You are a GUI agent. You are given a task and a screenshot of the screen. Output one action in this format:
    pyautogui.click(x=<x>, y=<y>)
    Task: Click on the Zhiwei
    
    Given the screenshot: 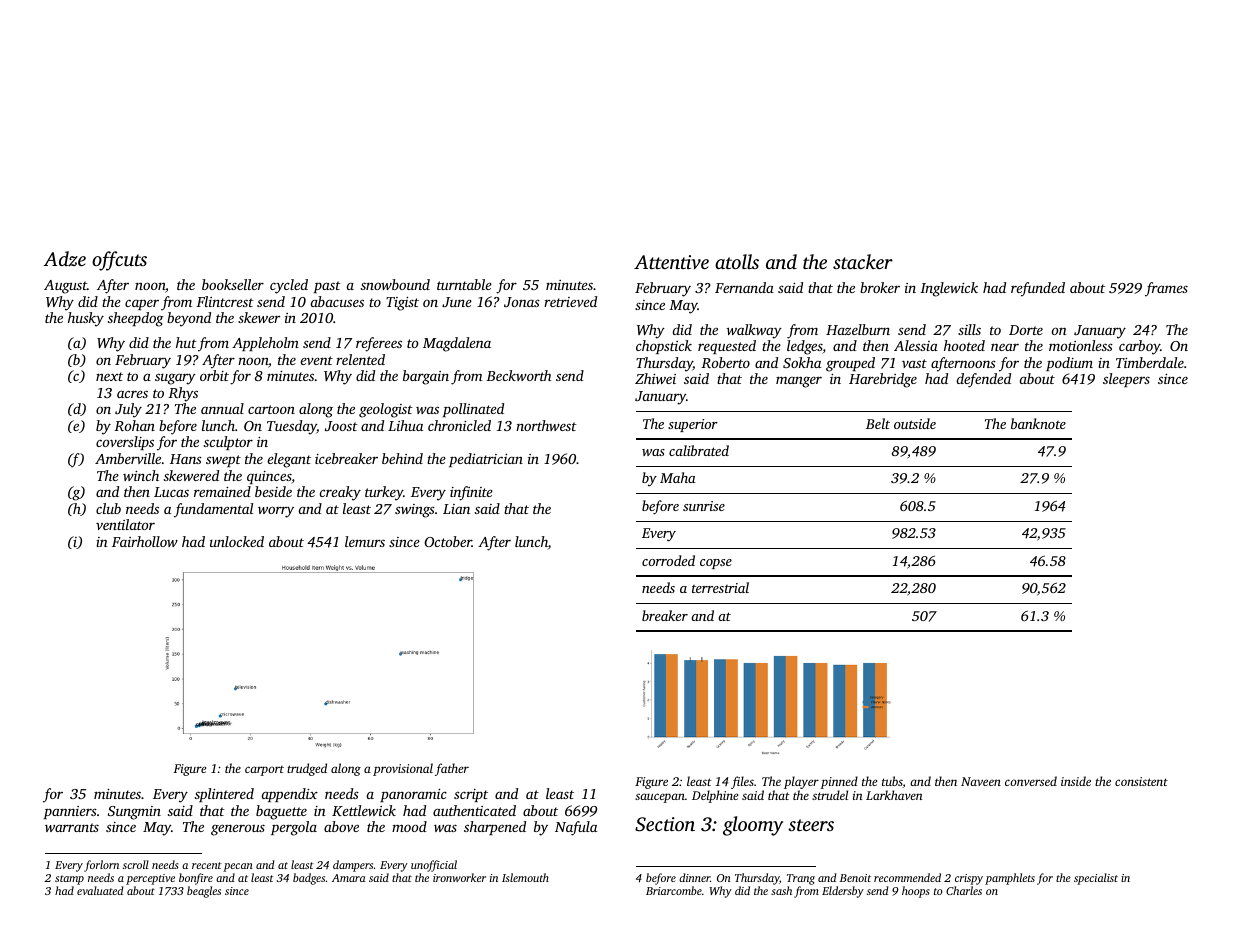 What is the action you would take?
    pyautogui.click(x=655, y=378)
